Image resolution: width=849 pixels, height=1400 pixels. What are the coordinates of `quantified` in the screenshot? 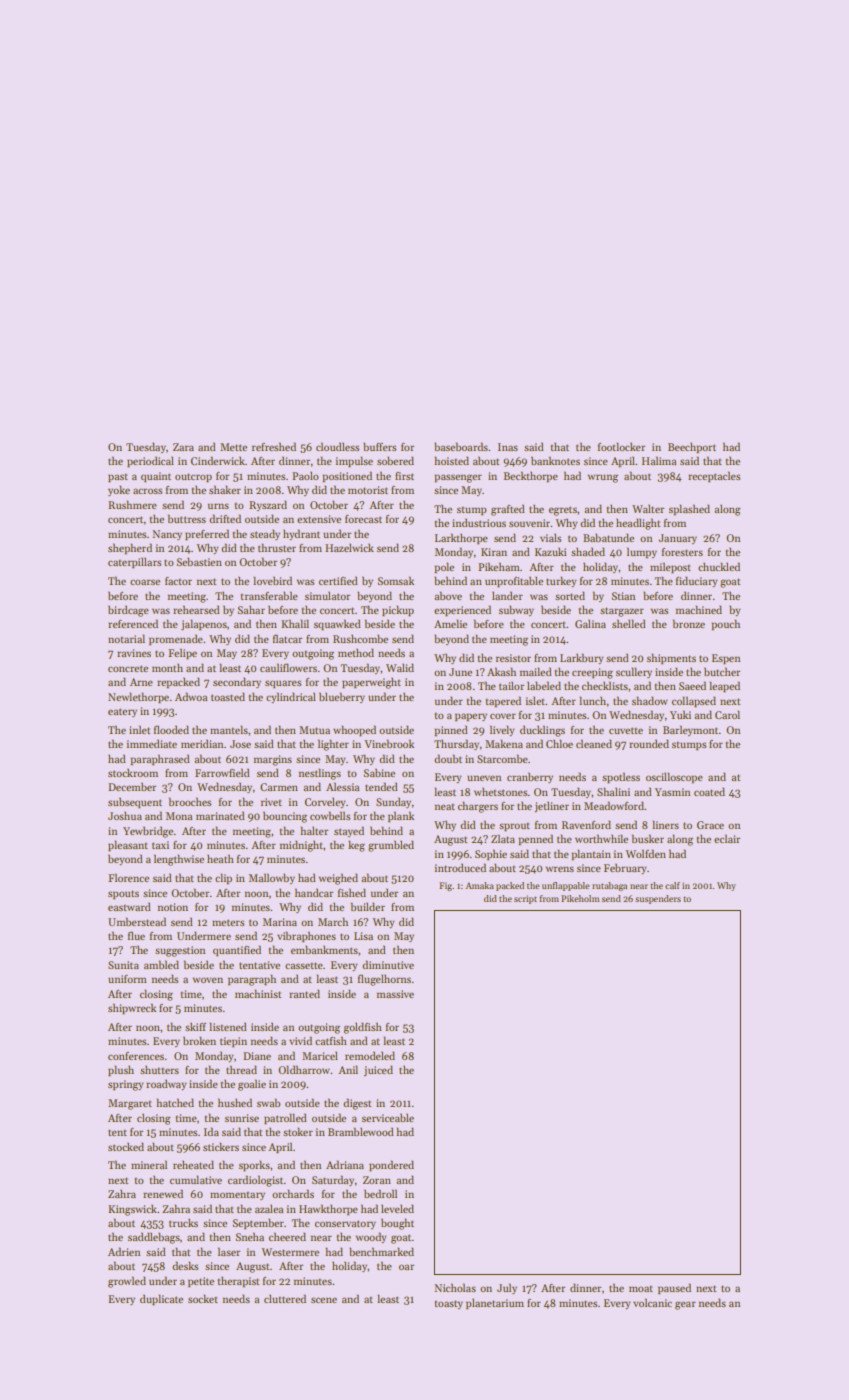 It's located at (237, 950).
